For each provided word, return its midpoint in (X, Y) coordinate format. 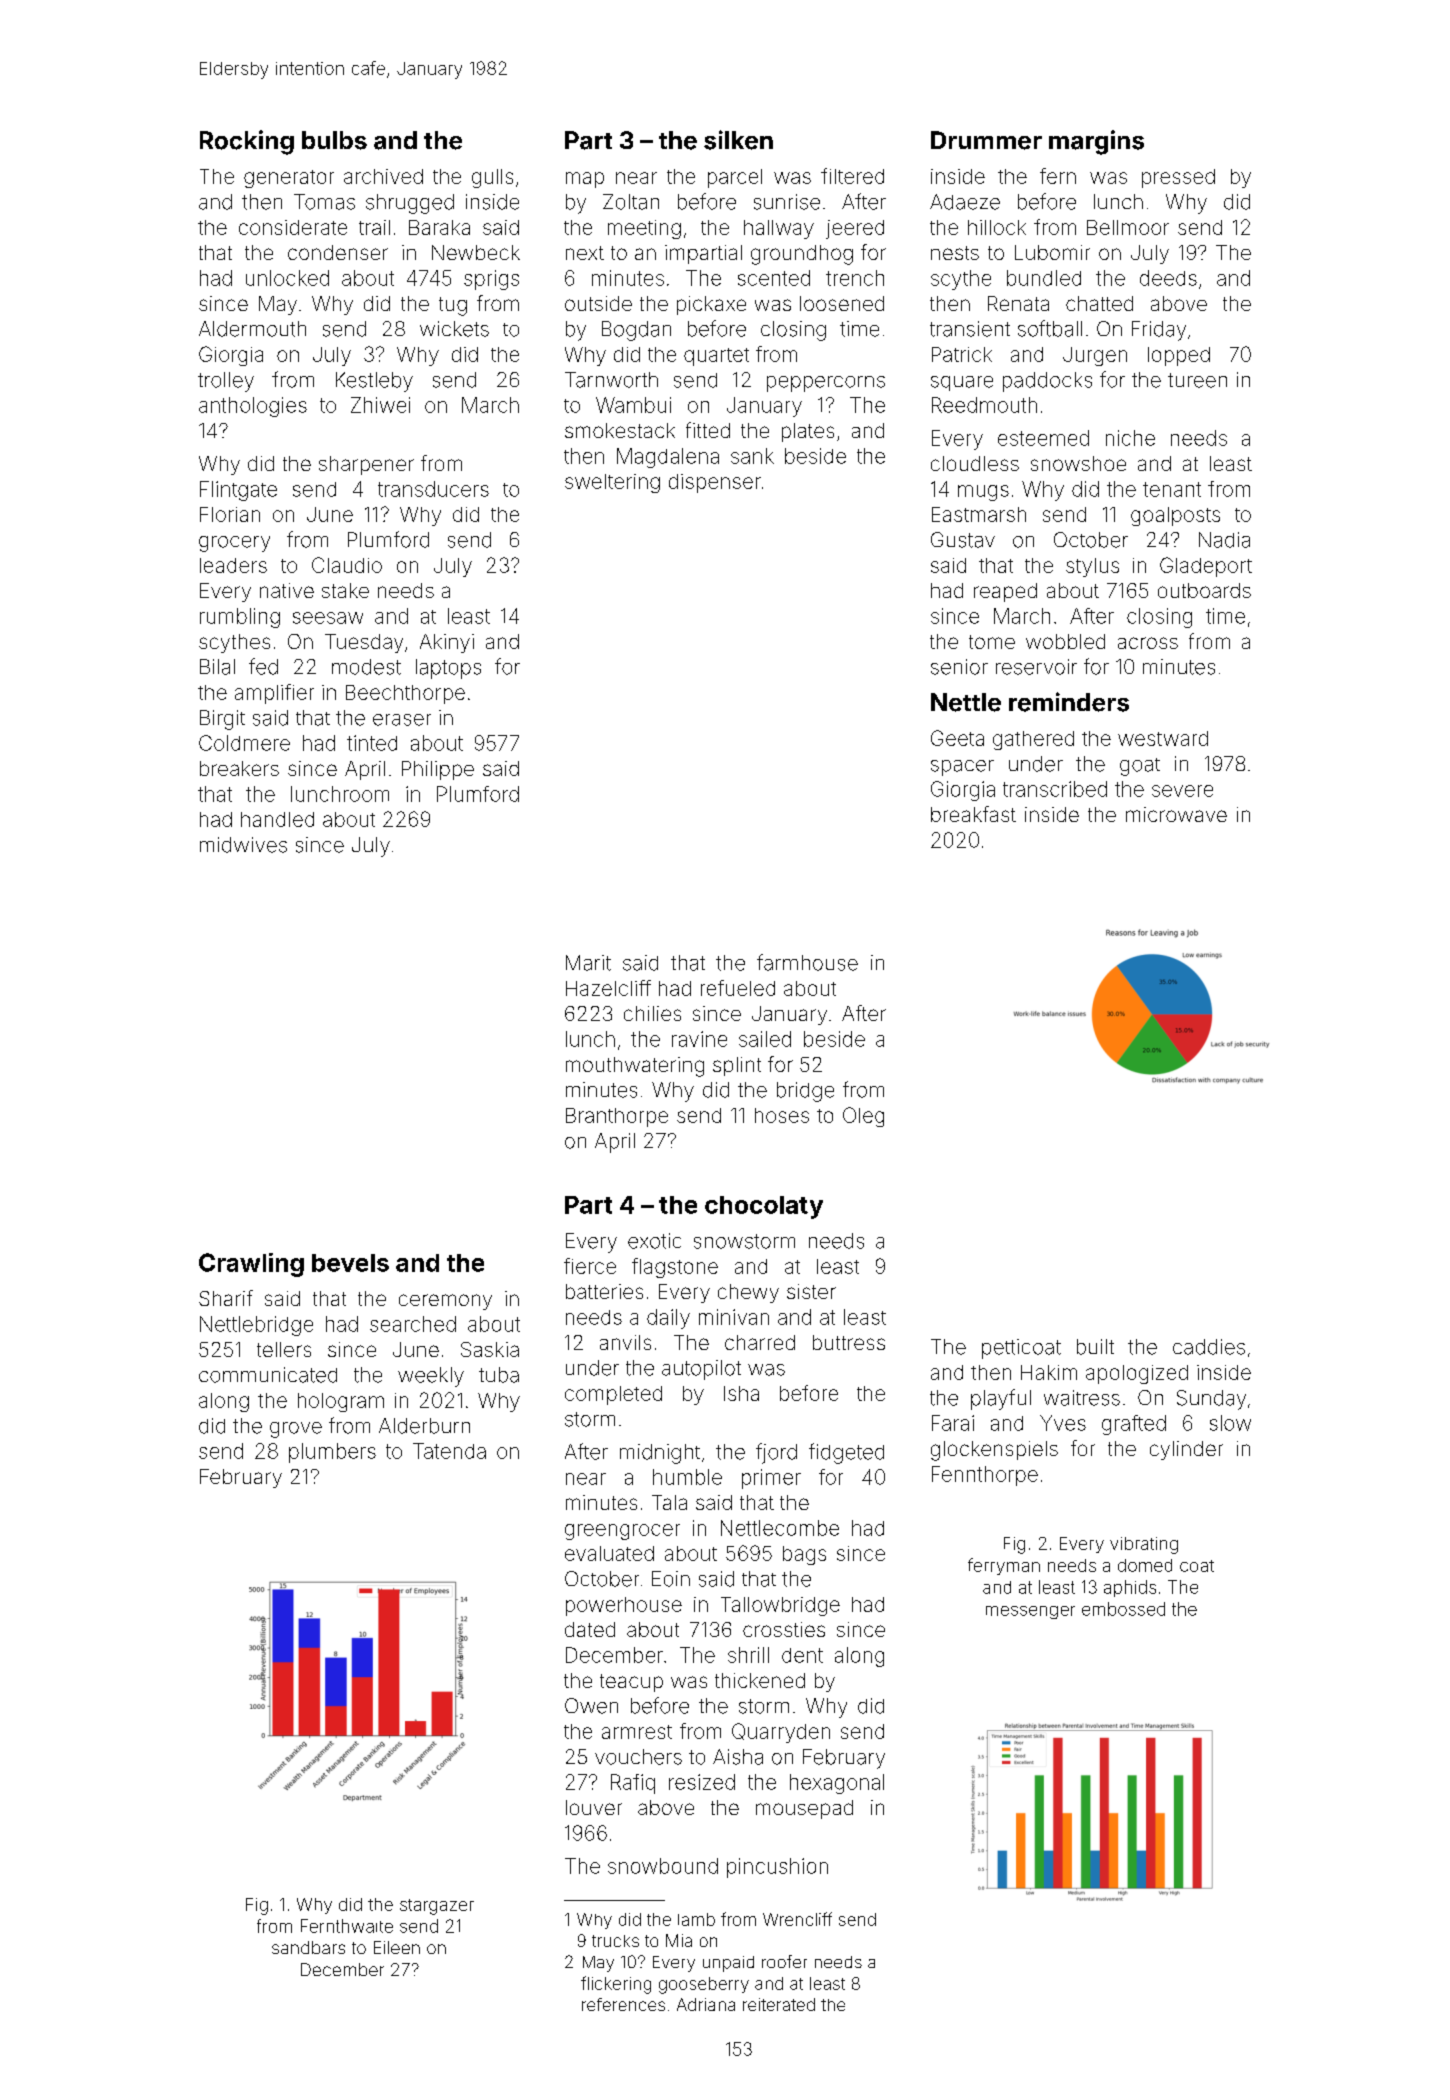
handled (277, 819)
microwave (1176, 814)
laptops (448, 669)
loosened (842, 303)
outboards (1204, 590)
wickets (454, 329)
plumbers (332, 1453)
